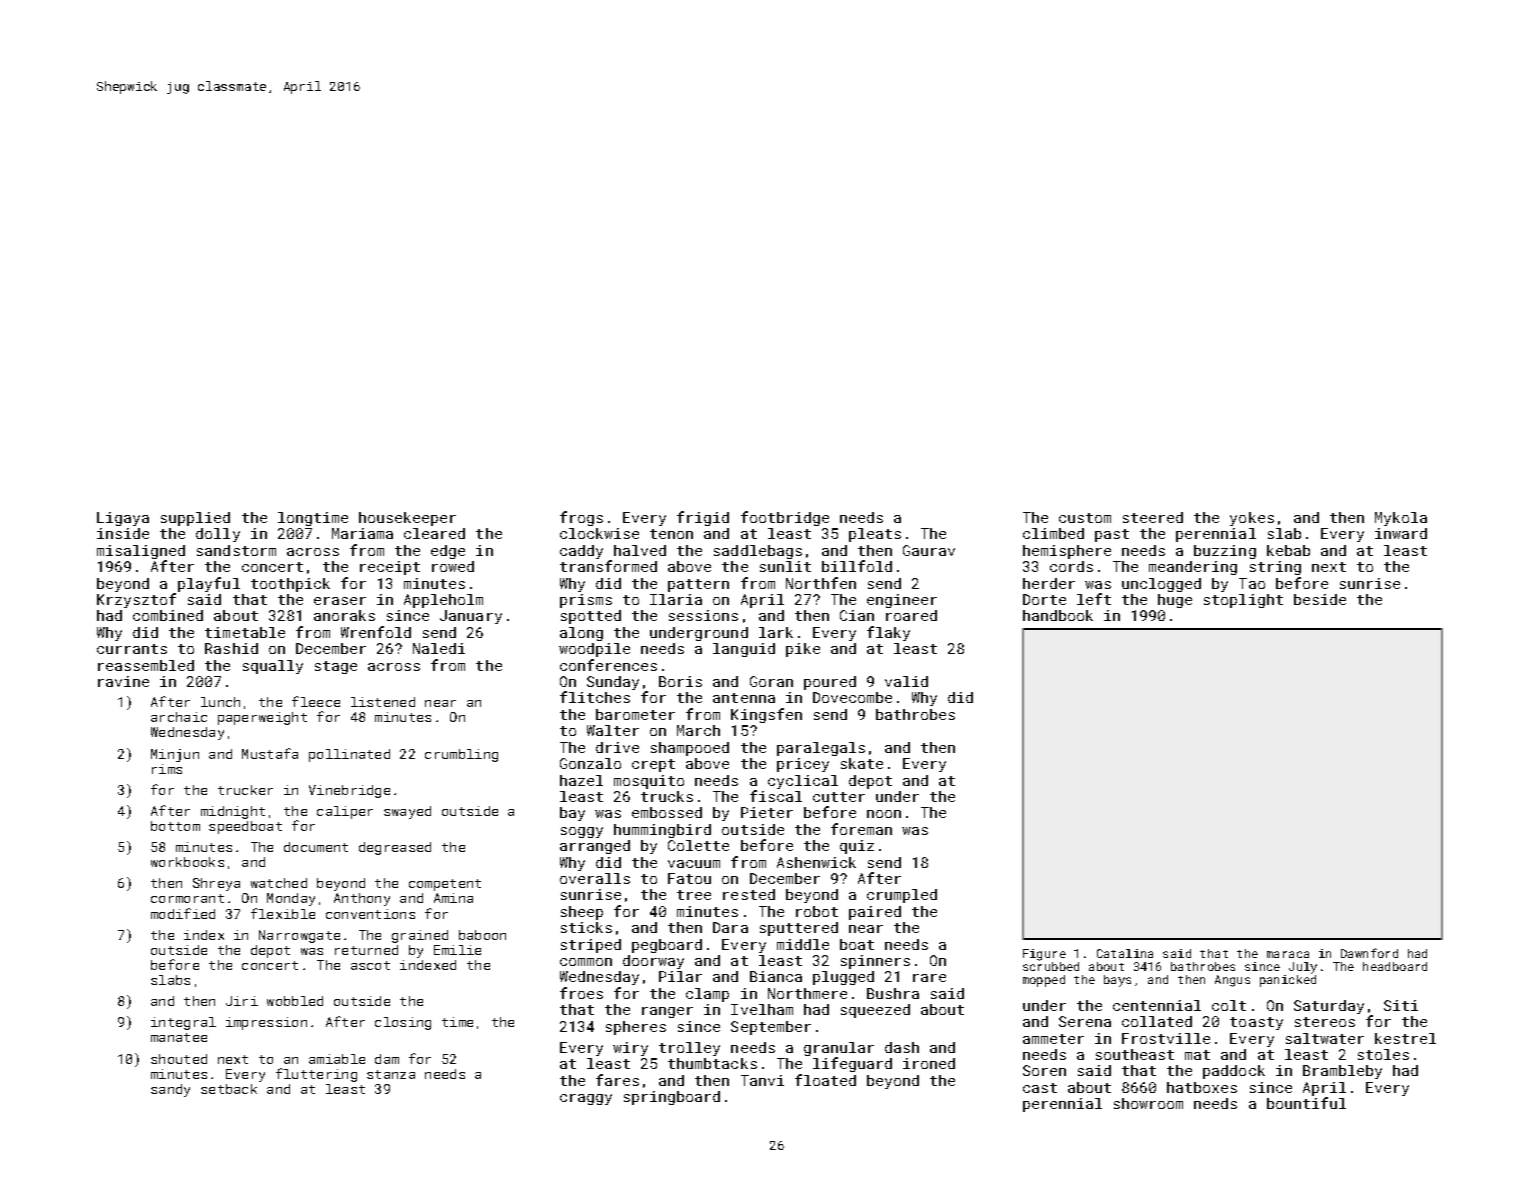 The image size is (1539, 1189). What do you see at coordinates (1325, 1038) in the document?
I see `saltwater` at bounding box center [1325, 1038].
